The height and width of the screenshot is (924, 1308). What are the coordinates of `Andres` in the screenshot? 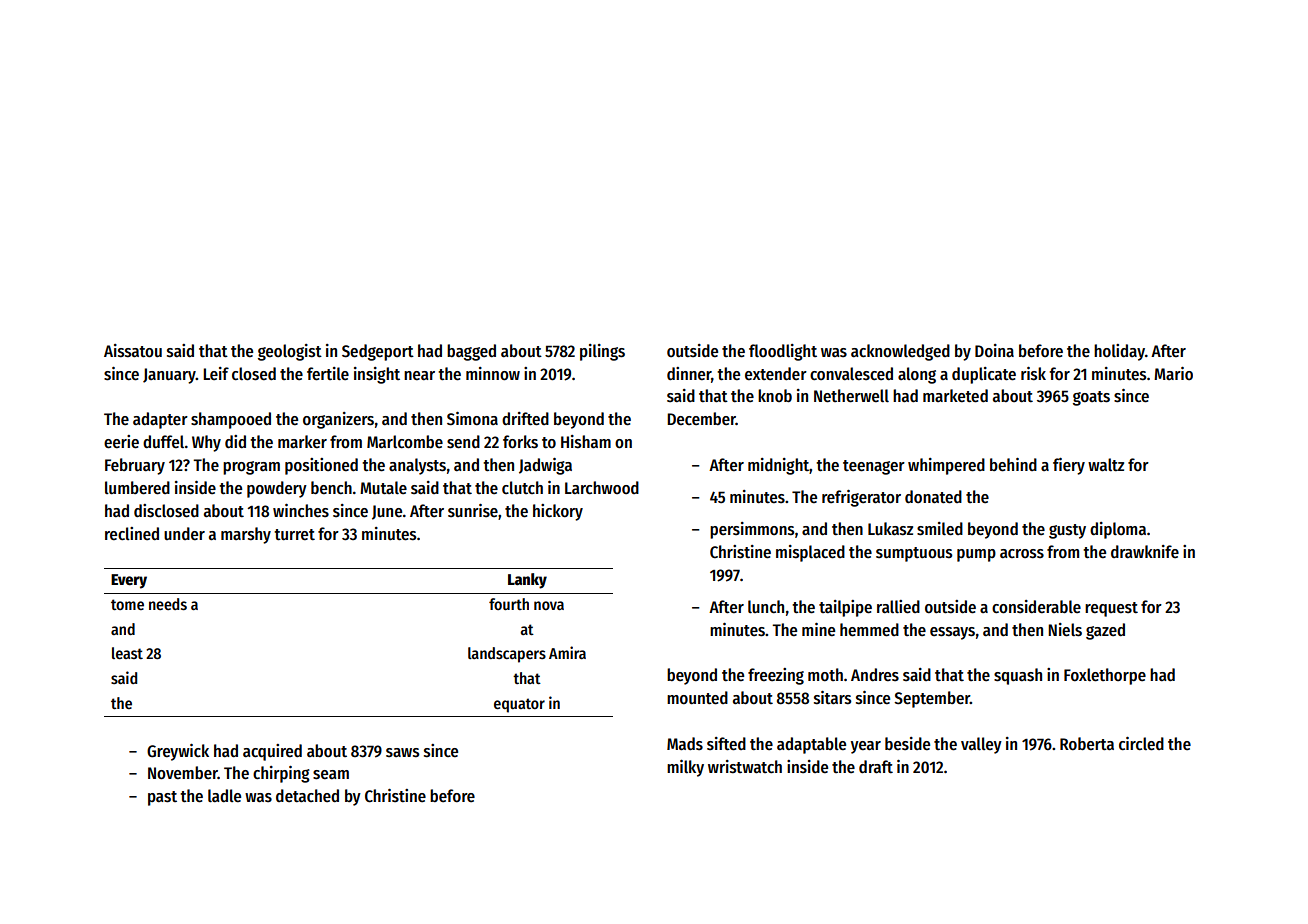 It's located at (875, 675).
